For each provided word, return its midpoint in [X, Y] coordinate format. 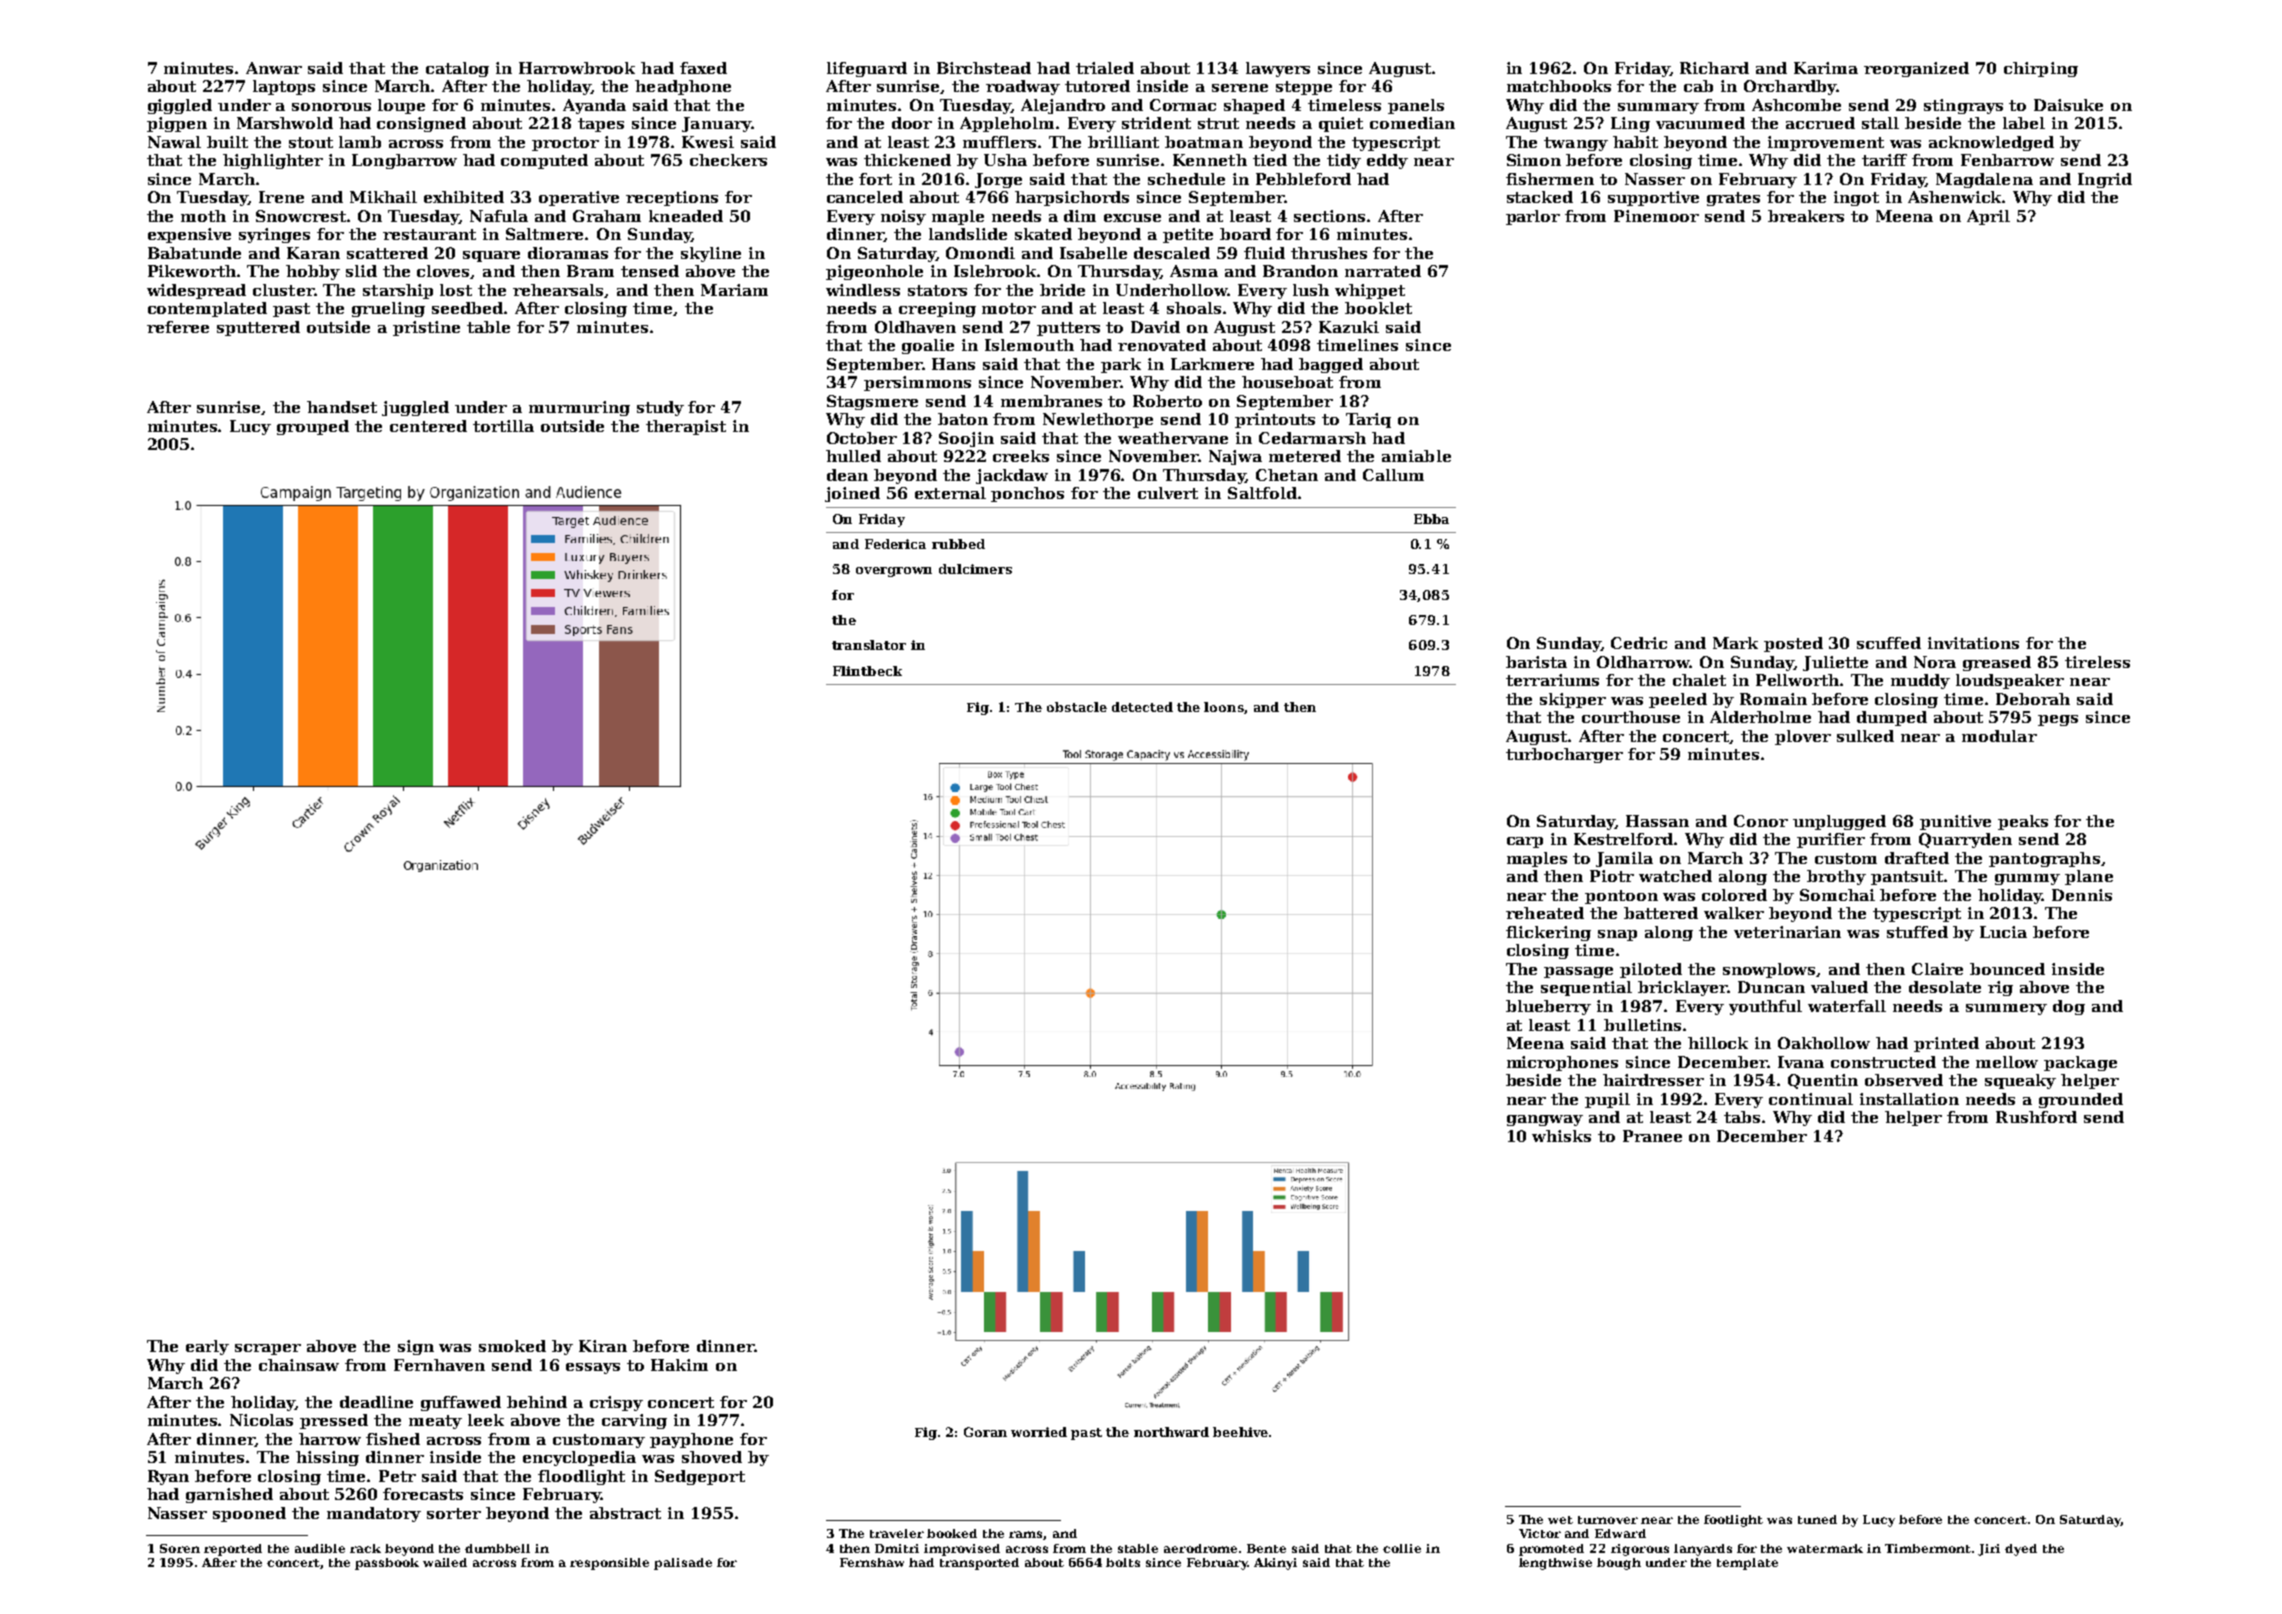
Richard [1714, 68]
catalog [457, 69]
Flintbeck [867, 671]
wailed [445, 1562]
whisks [1561, 1136]
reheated [1545, 913]
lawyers [1278, 69]
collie [1402, 1548]
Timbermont [1928, 1548]
